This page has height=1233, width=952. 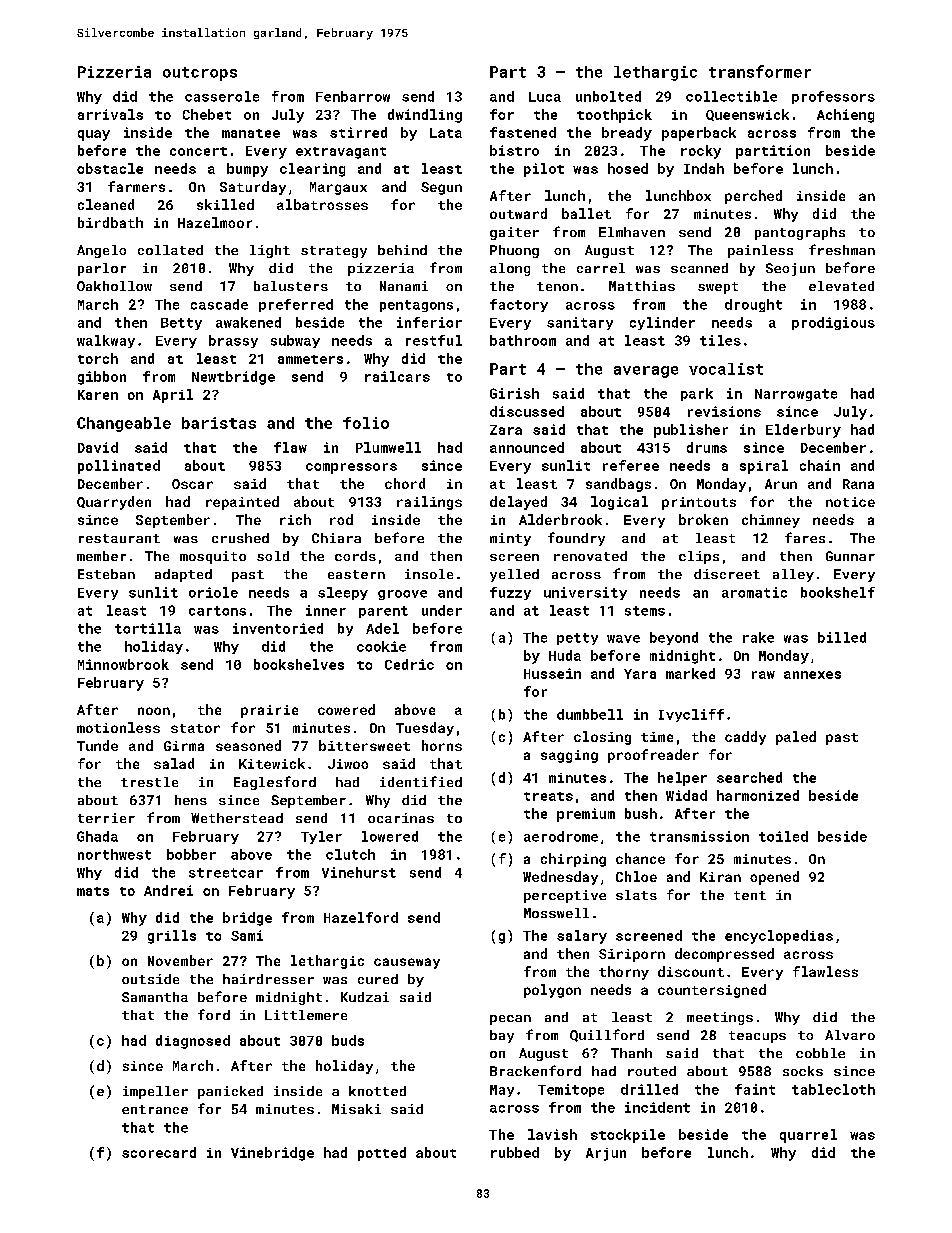 I want to click on revisions, so click(x=724, y=411).
